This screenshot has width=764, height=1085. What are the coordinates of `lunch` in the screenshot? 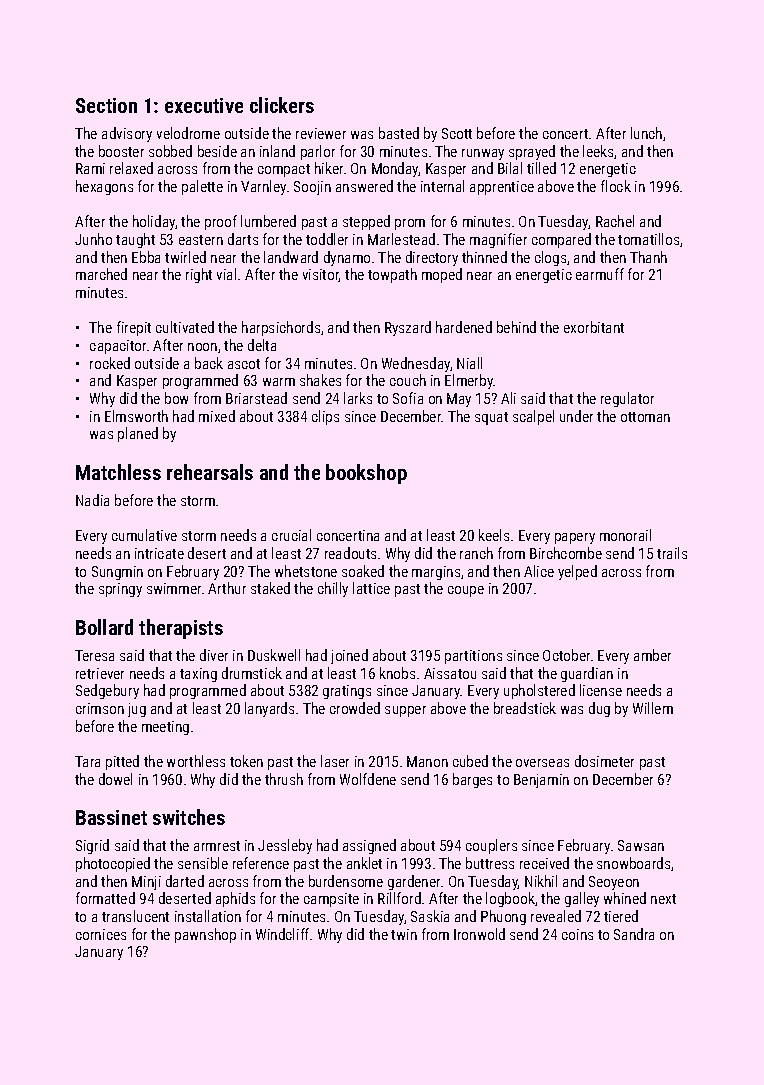 It's located at (646, 133).
